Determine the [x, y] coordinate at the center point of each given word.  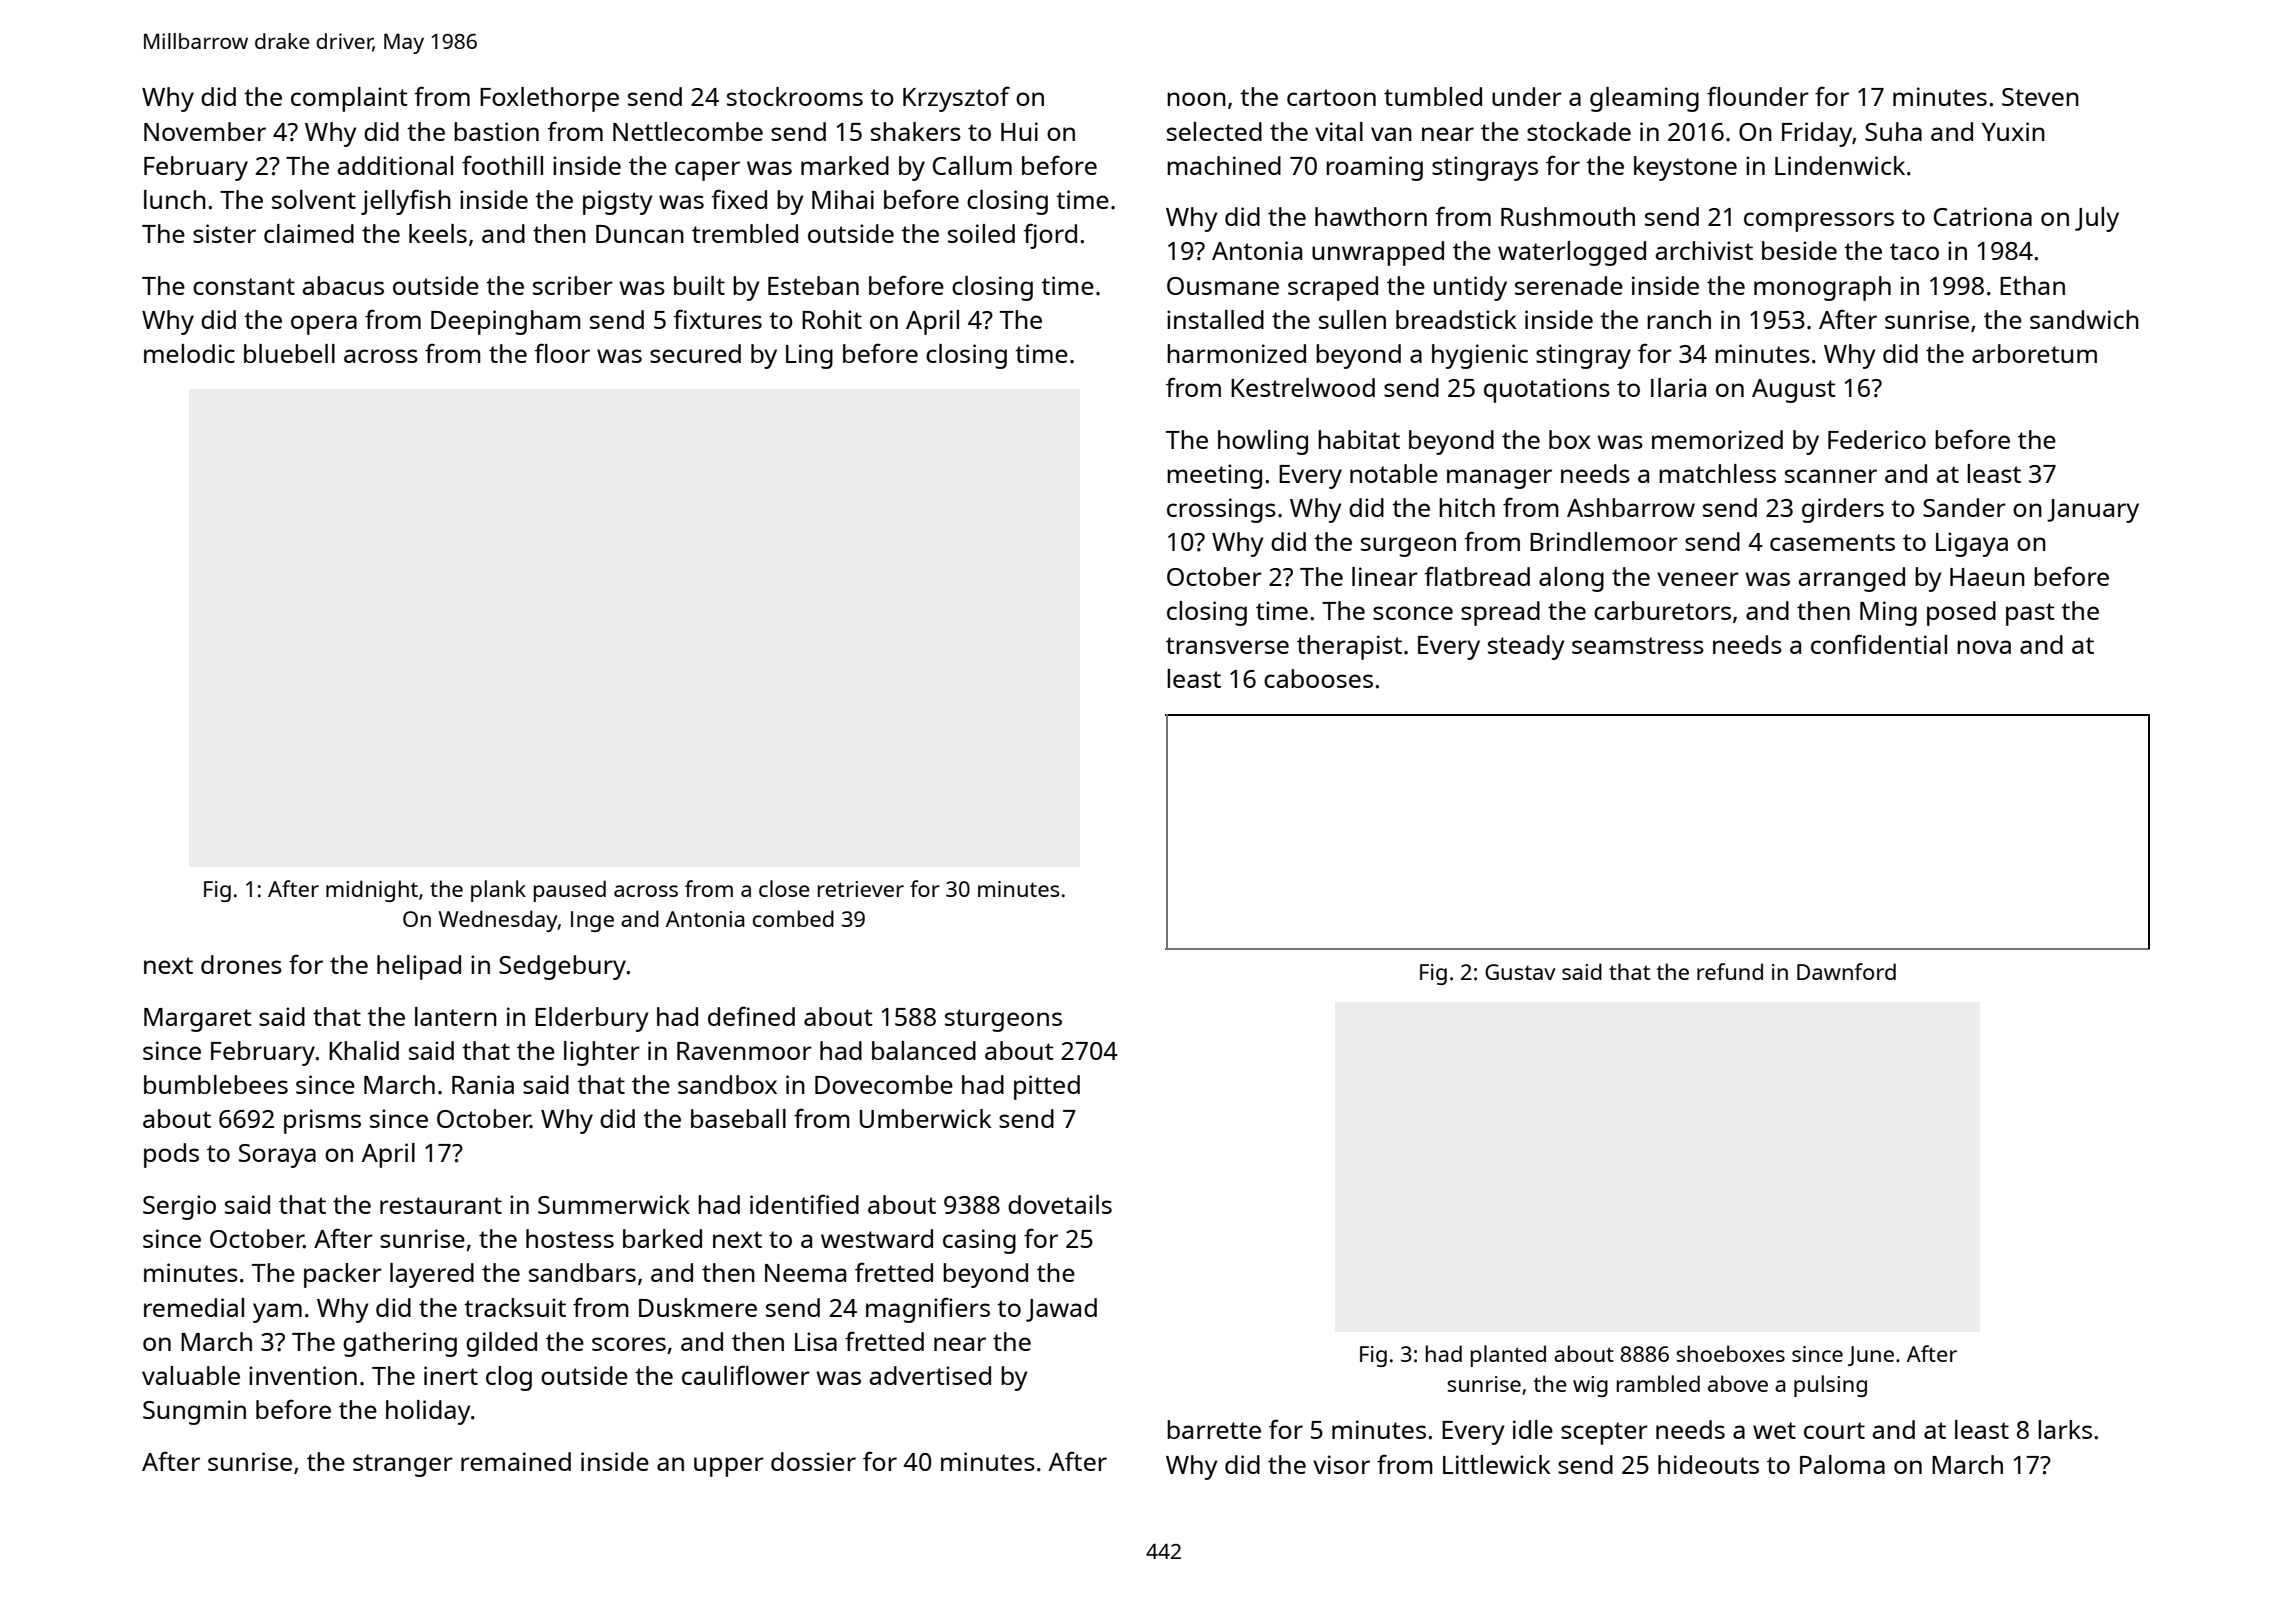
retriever [861, 889]
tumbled [1433, 96]
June [1871, 1356]
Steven [2040, 97]
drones [241, 964]
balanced [924, 1050]
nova [1984, 647]
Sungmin [194, 1412]
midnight [372, 891]
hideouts [1708, 1464]
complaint [349, 99]
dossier [813, 1461]
